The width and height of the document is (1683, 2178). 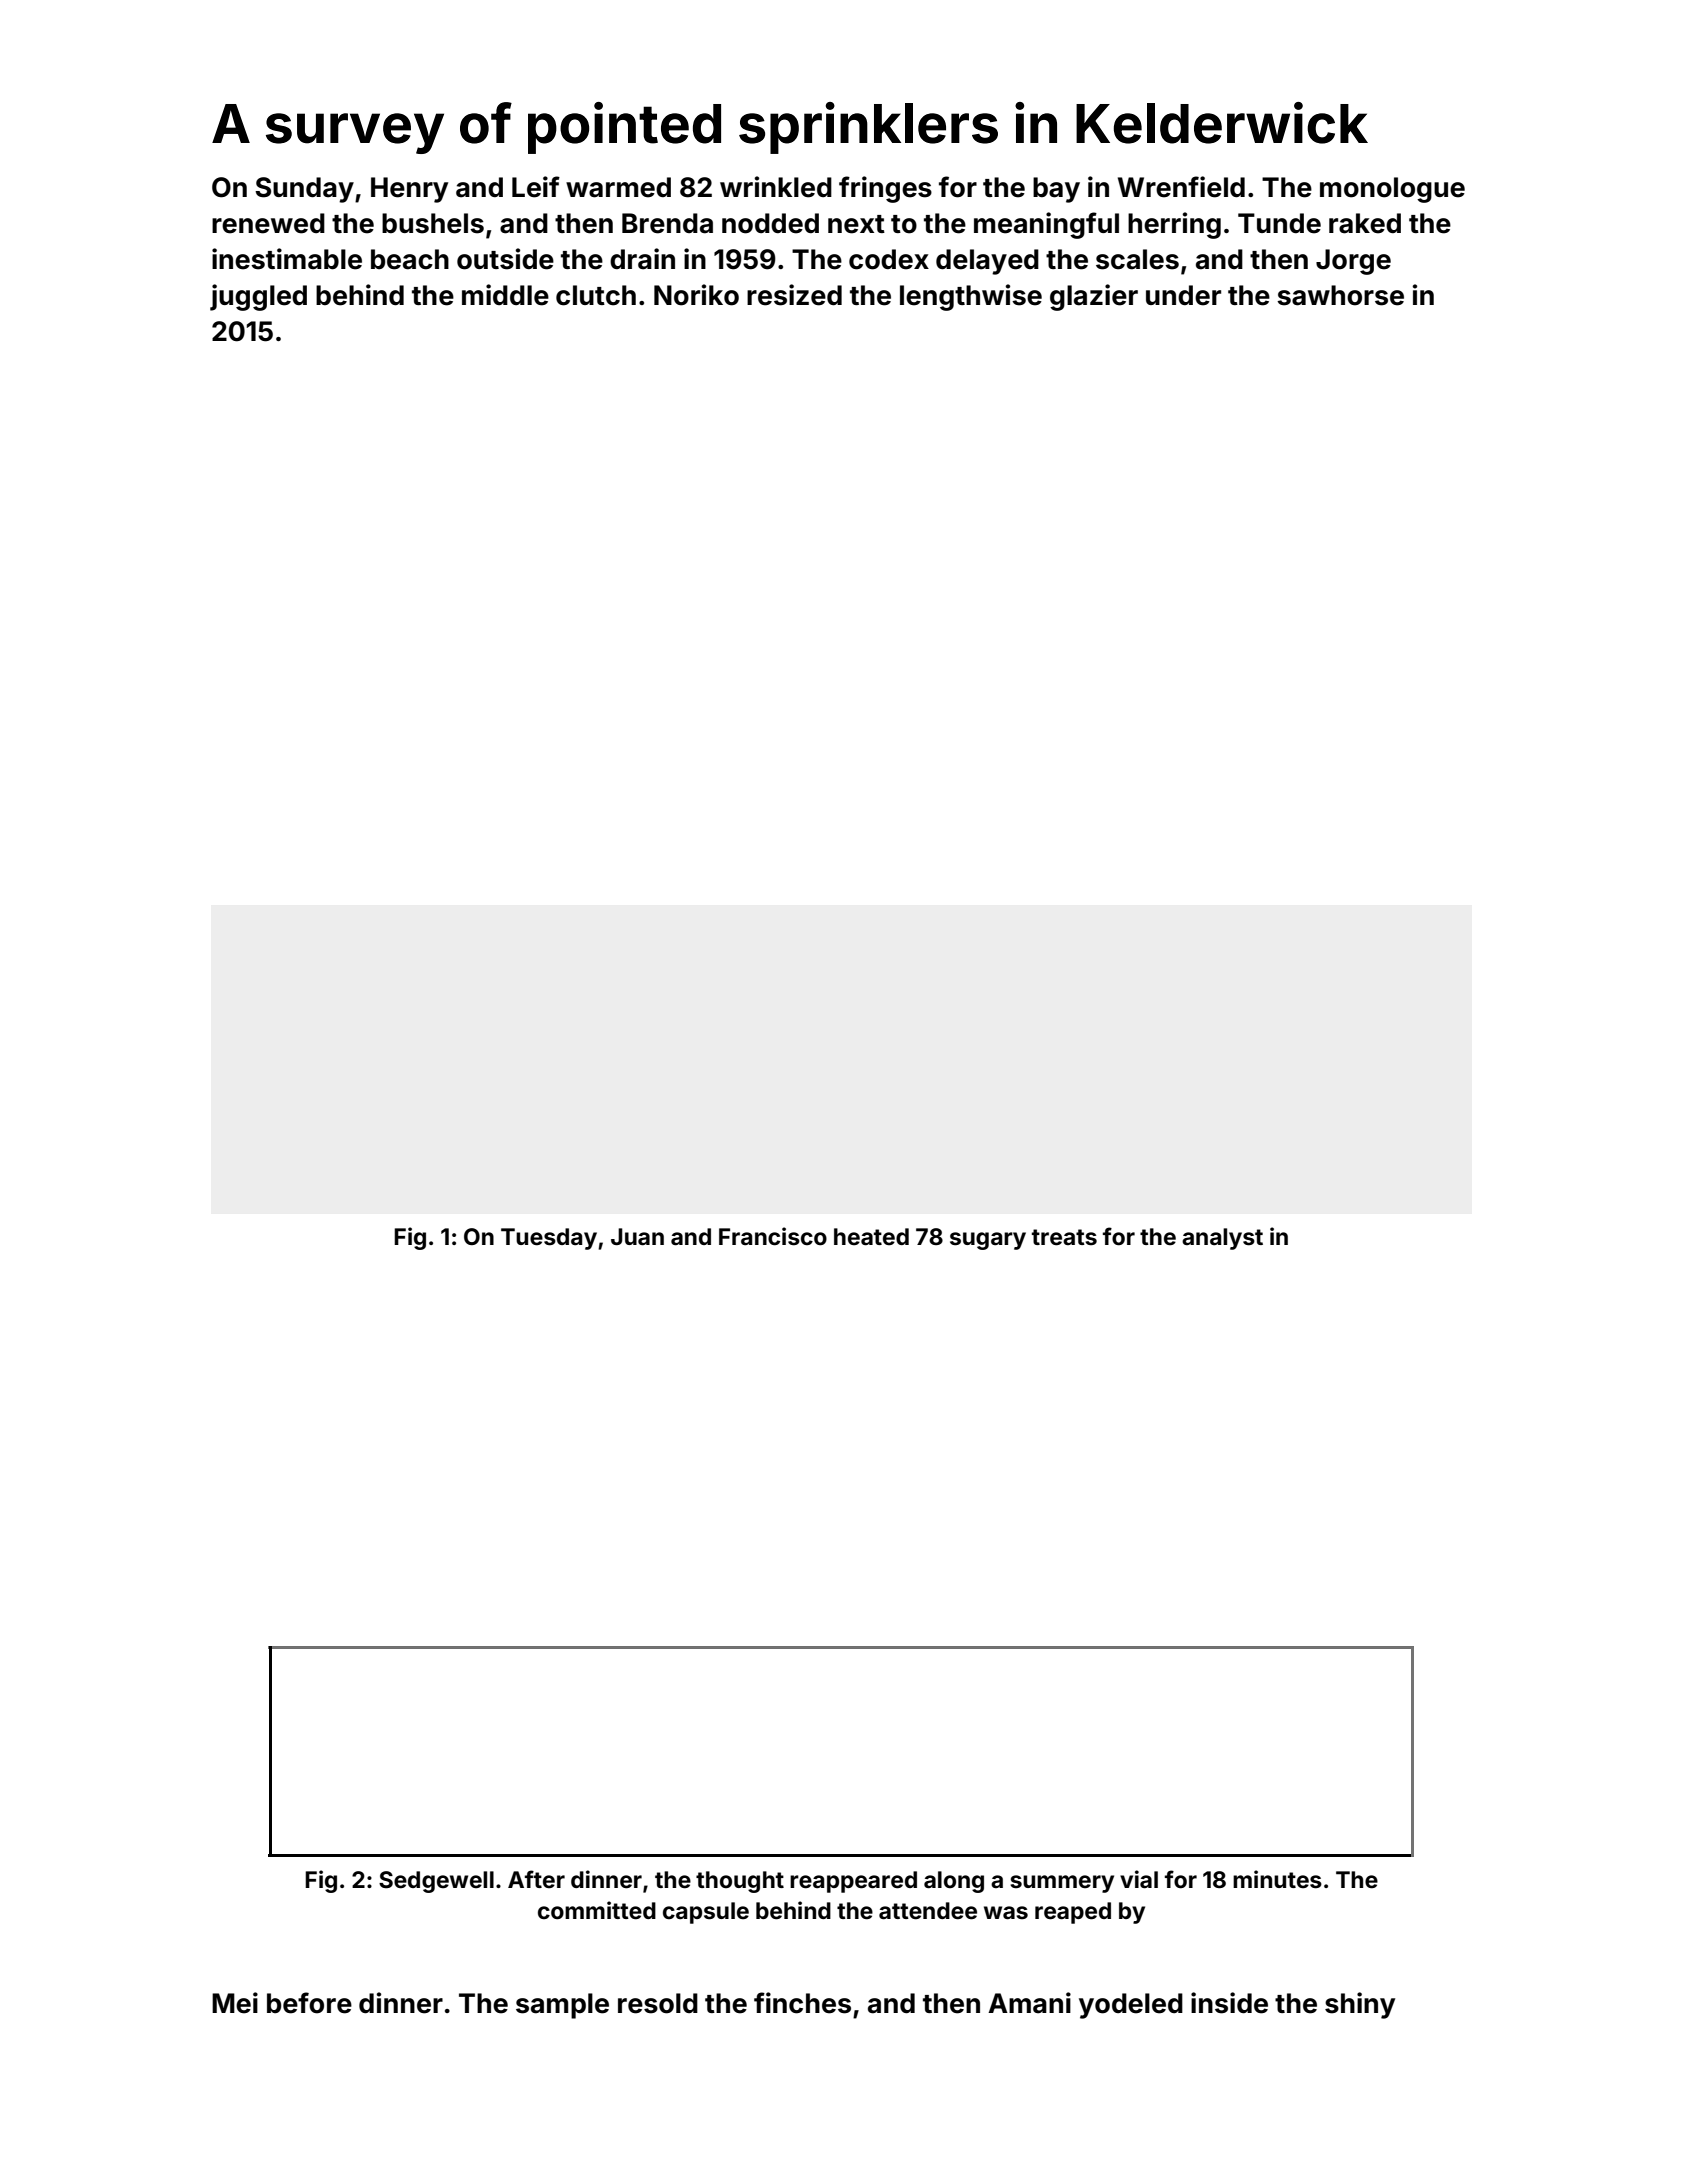 I want to click on analyst, so click(x=1222, y=1239).
